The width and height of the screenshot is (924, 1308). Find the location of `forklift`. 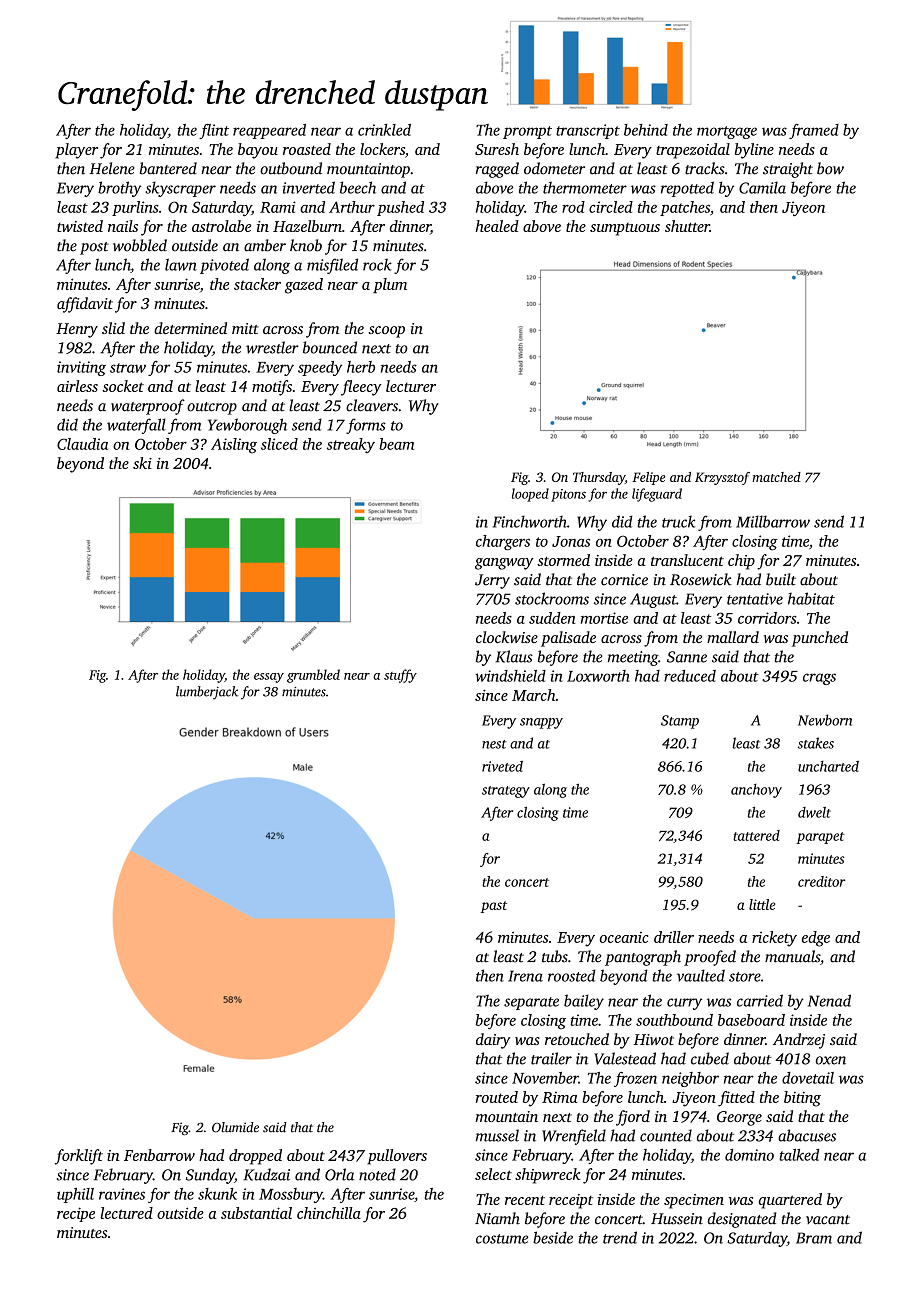

forklift is located at coordinates (79, 1157).
